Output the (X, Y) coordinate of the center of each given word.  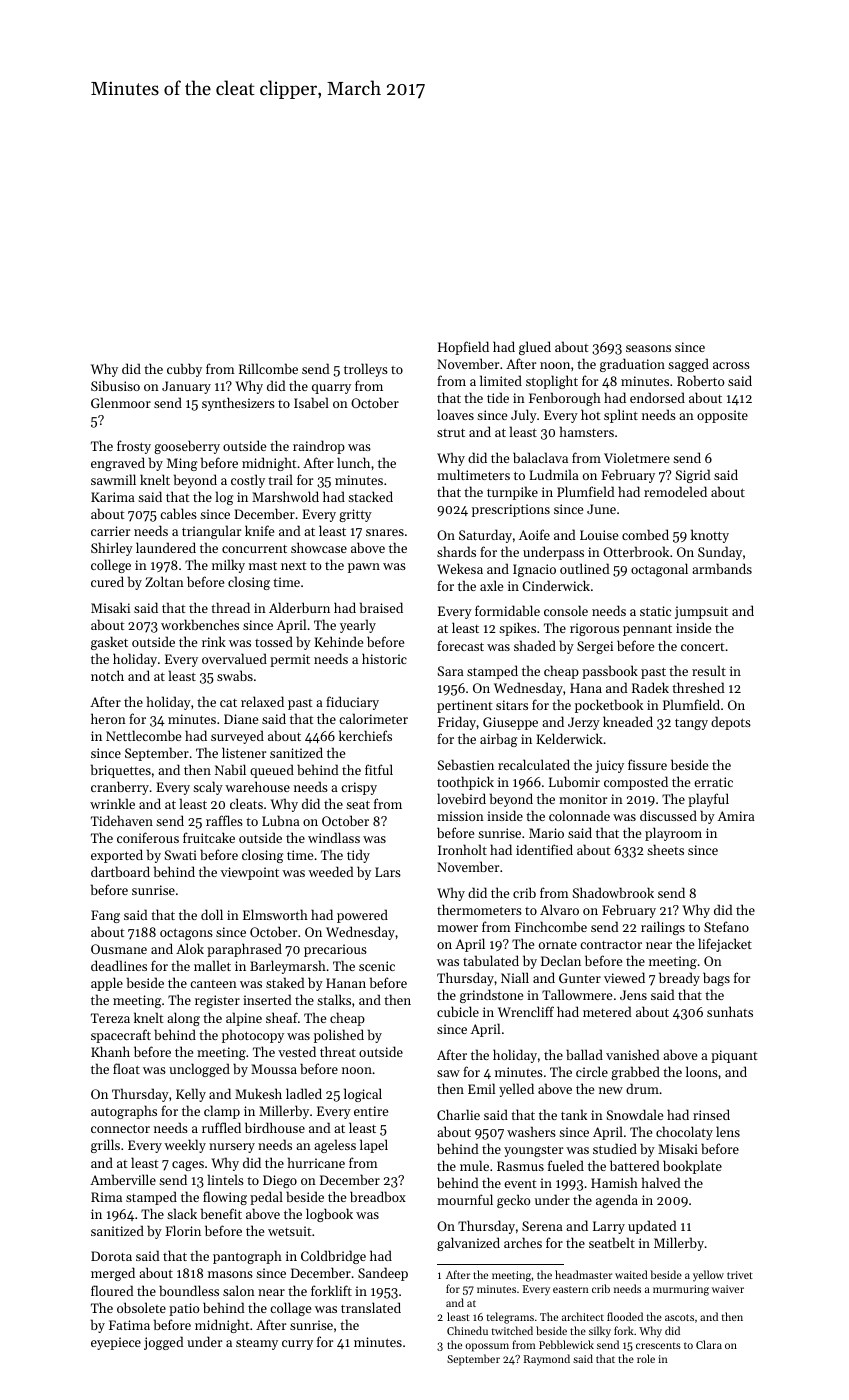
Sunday (720, 553)
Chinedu (467, 1330)
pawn (364, 568)
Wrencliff (526, 1011)
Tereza (110, 1018)
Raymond (547, 1360)
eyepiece (116, 1343)
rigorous (594, 629)
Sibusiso (115, 385)
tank (574, 1114)
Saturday (485, 536)
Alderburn (299, 607)
